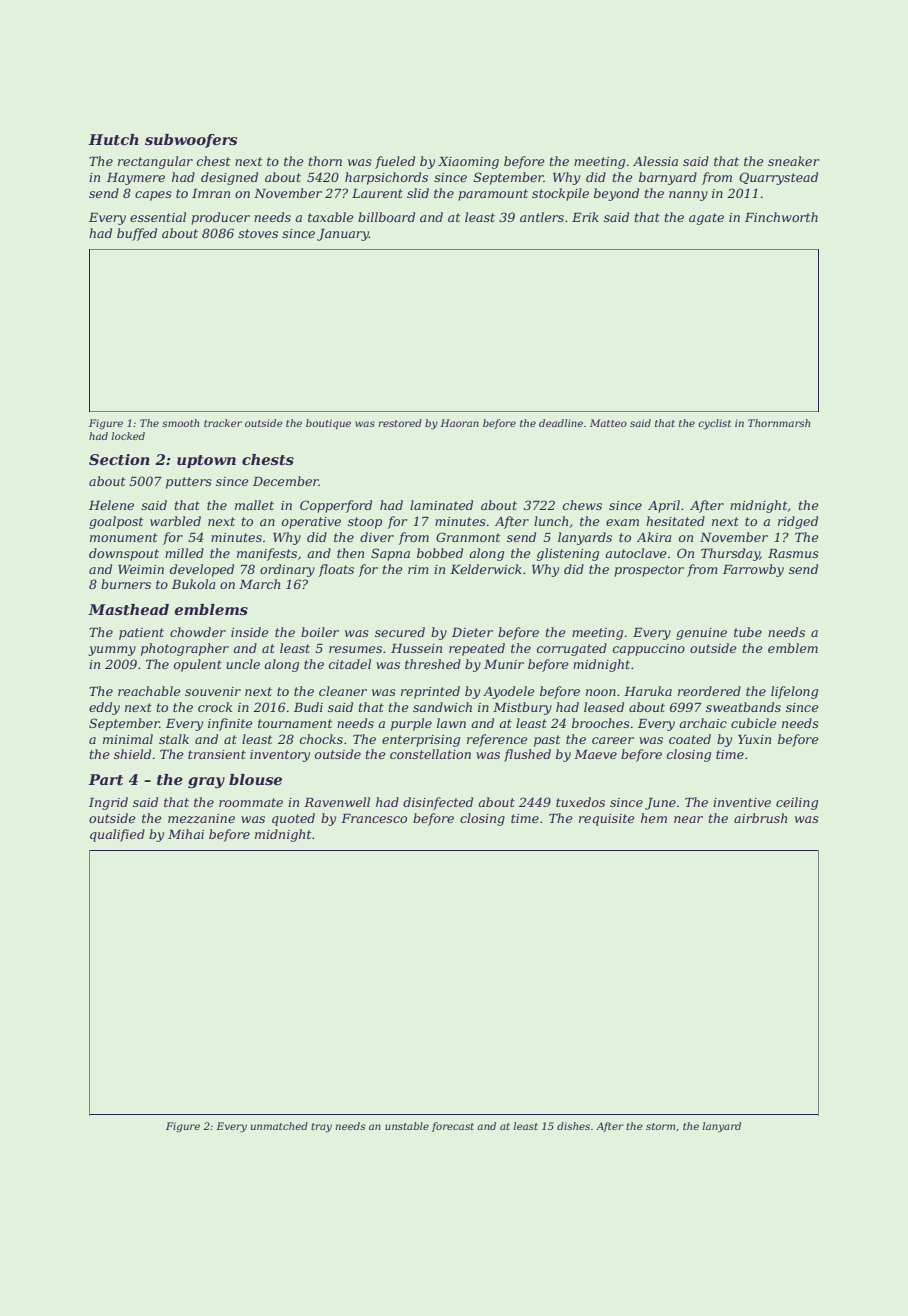 This page has width=908, height=1316. Describe the element at coordinates (191, 141) in the page. I see `subwoofers` at that location.
